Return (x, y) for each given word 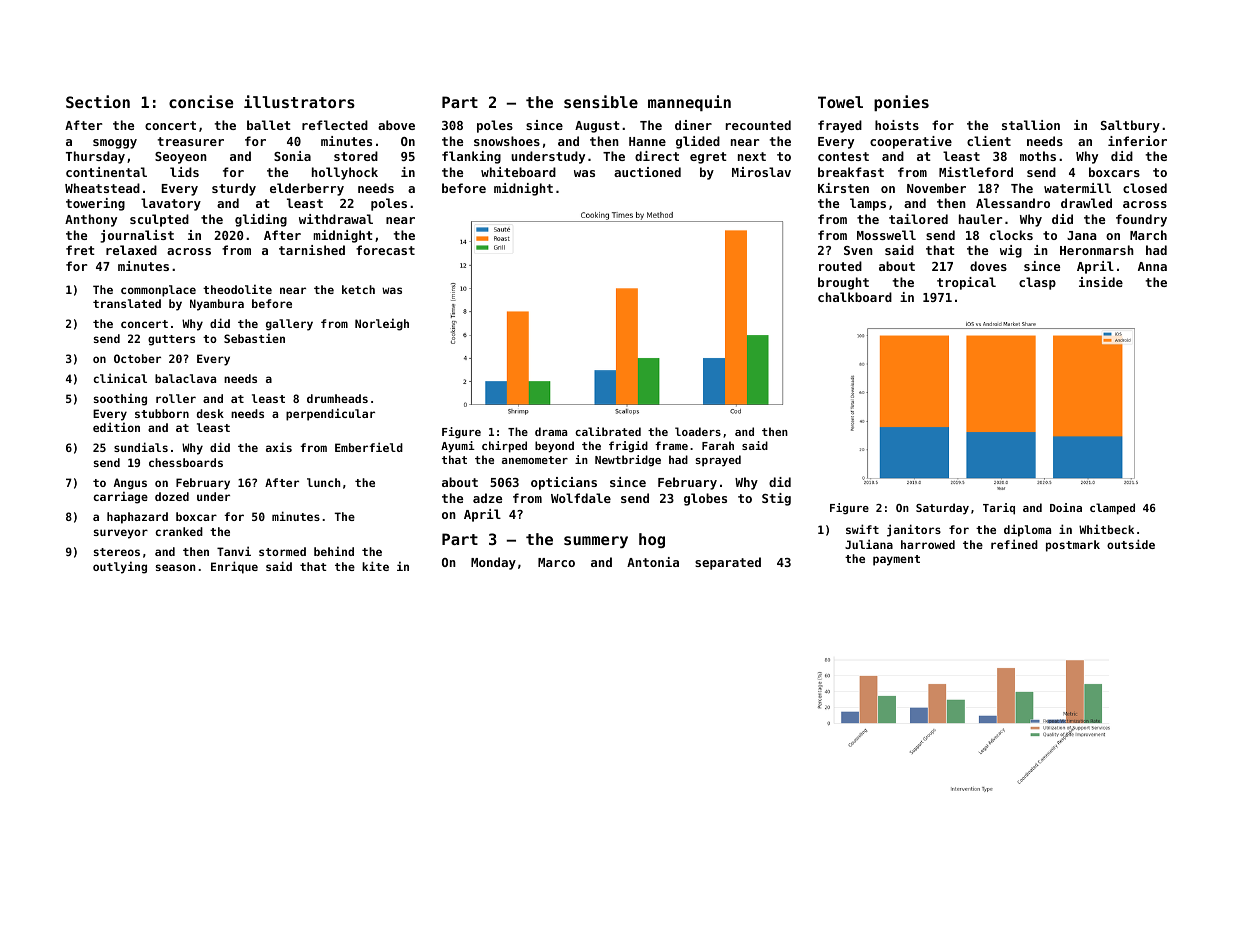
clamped (1112, 509)
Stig (776, 499)
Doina (1066, 507)
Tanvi (234, 551)
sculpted (159, 220)
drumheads (337, 398)
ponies (901, 103)
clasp (1037, 283)
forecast (385, 250)
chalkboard (855, 297)
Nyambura (217, 305)
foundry (1141, 220)
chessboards (186, 462)
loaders (698, 431)
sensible (601, 101)
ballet (269, 125)
